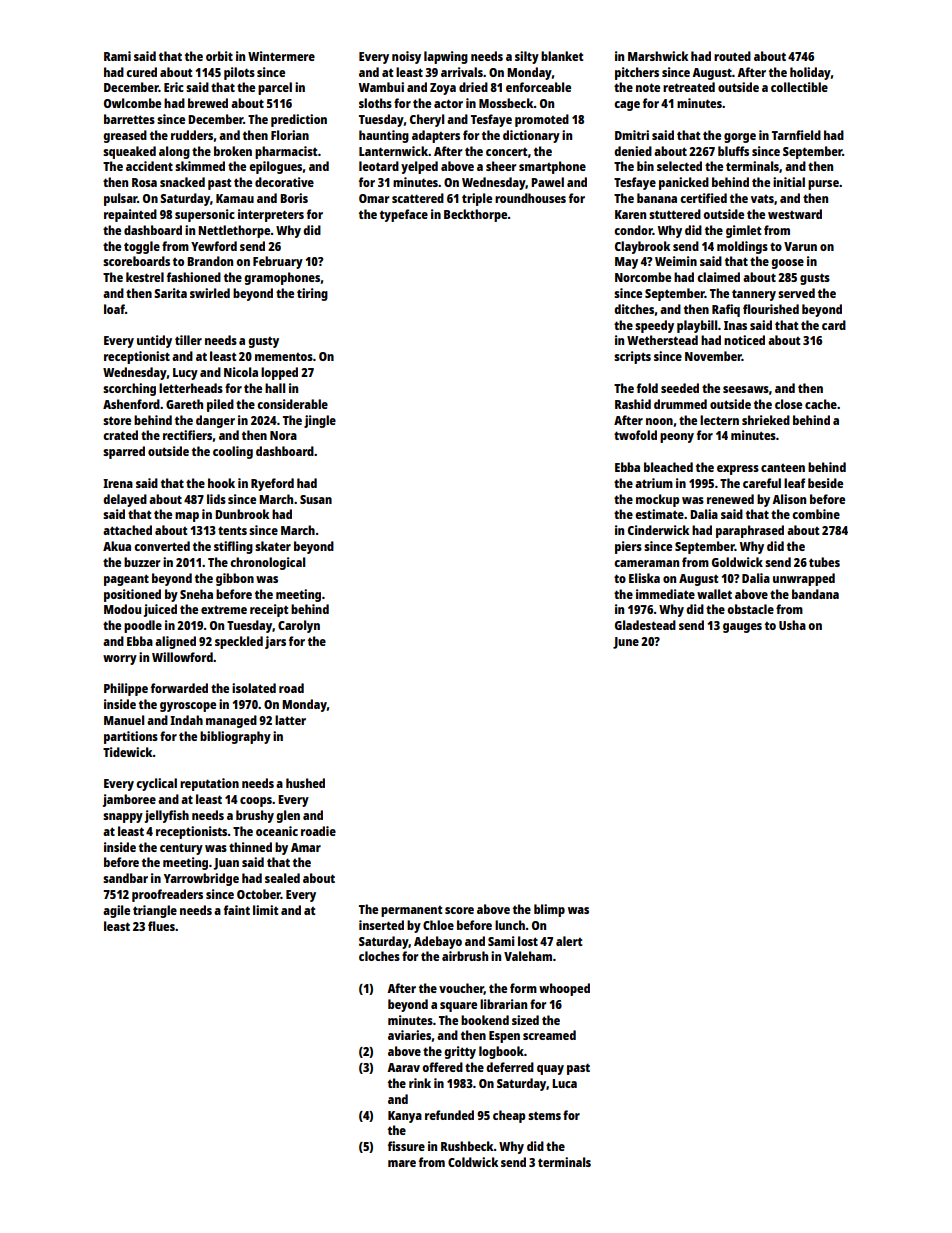  I want to click on gimlet, so click(743, 231).
